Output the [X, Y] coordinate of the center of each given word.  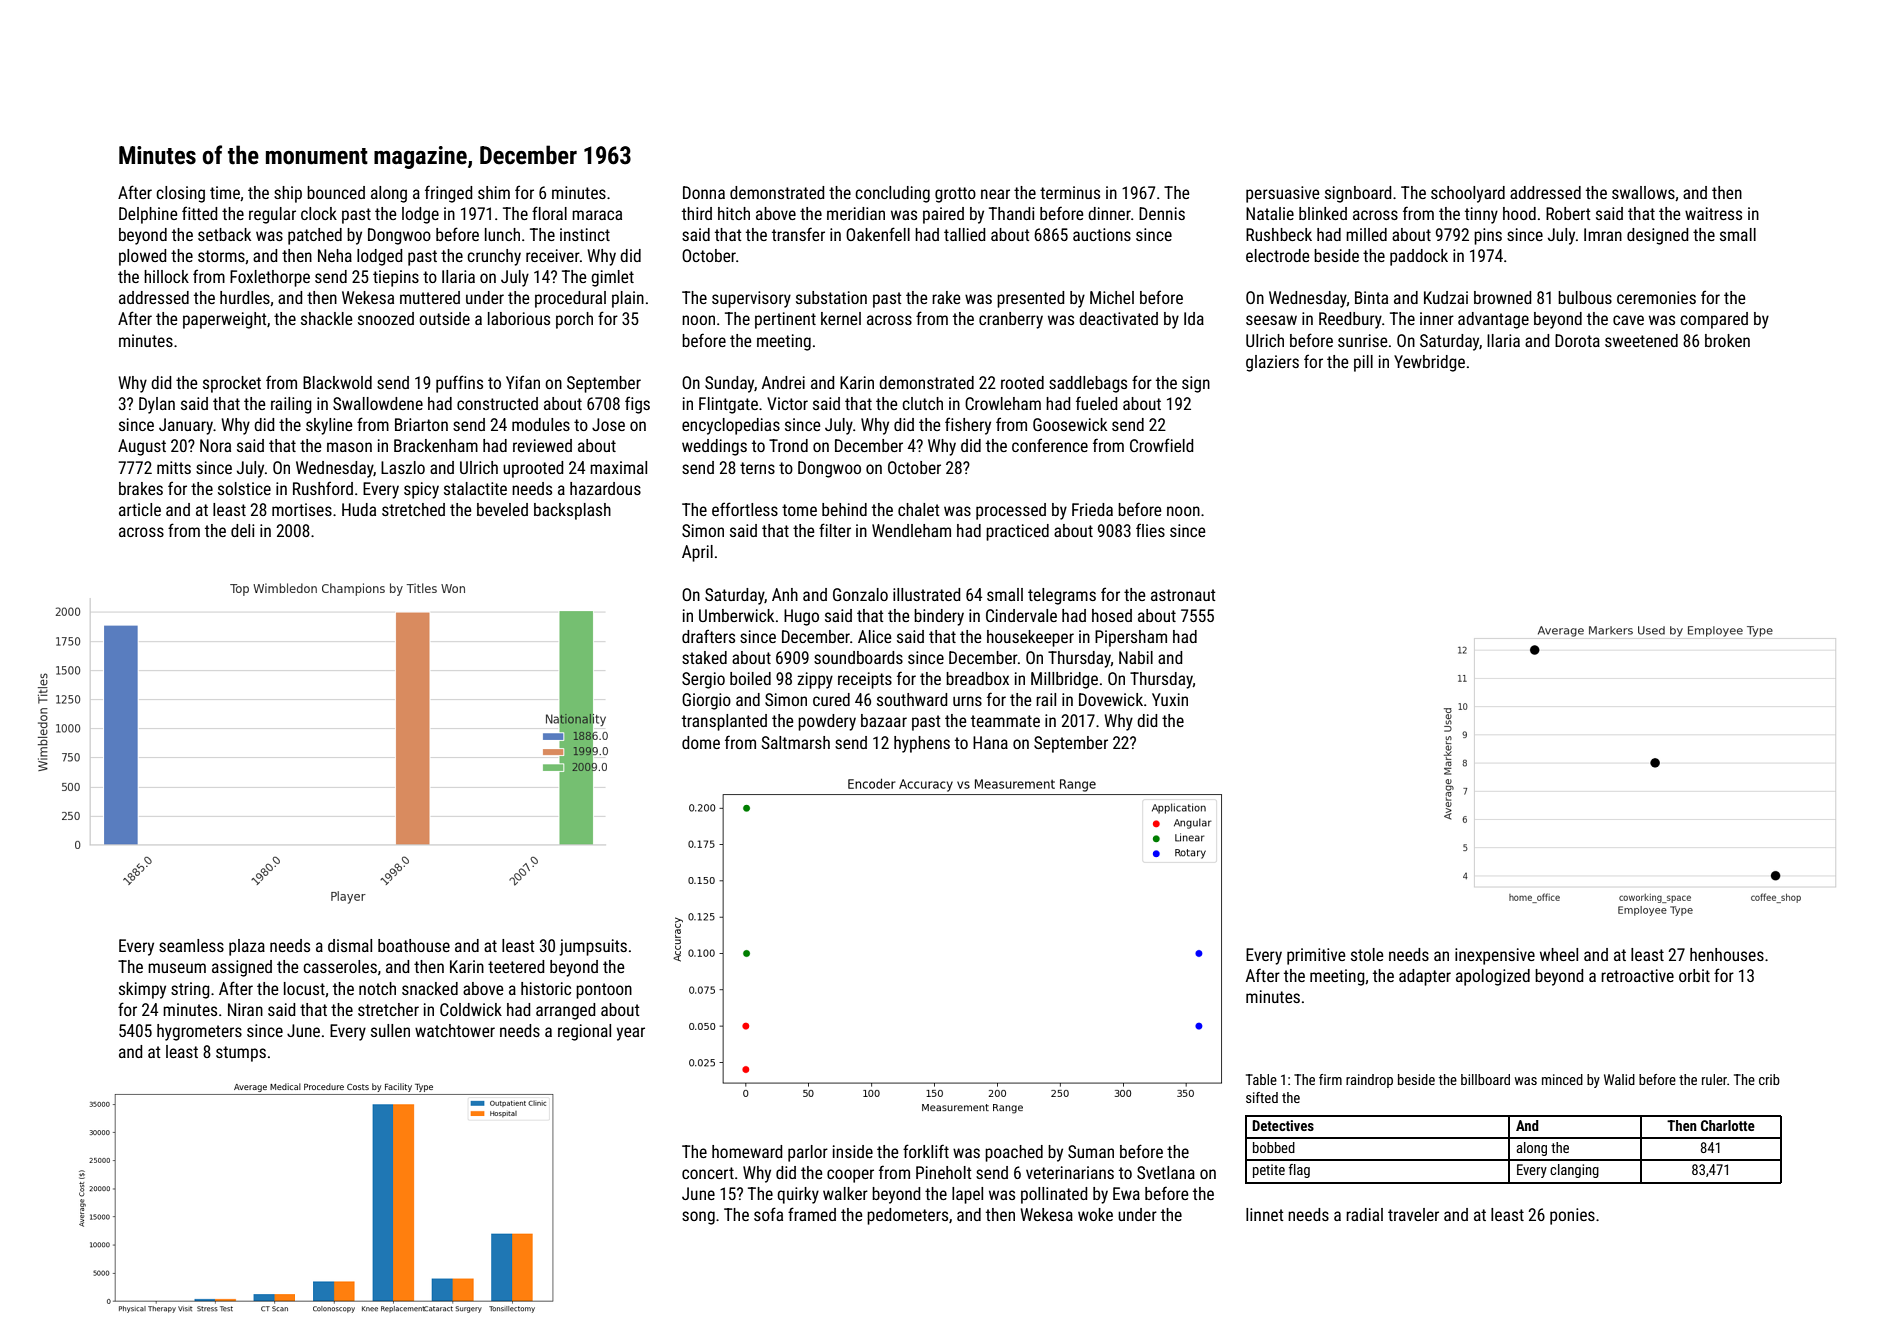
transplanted [724, 722]
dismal [350, 945]
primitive [1316, 956]
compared [1714, 320]
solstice [244, 488]
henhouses [1727, 954]
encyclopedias [731, 426]
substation [831, 297]
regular [272, 215]
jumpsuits [593, 947]
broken [1727, 340]
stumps [241, 1054]
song [698, 1218]
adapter [1425, 977]
